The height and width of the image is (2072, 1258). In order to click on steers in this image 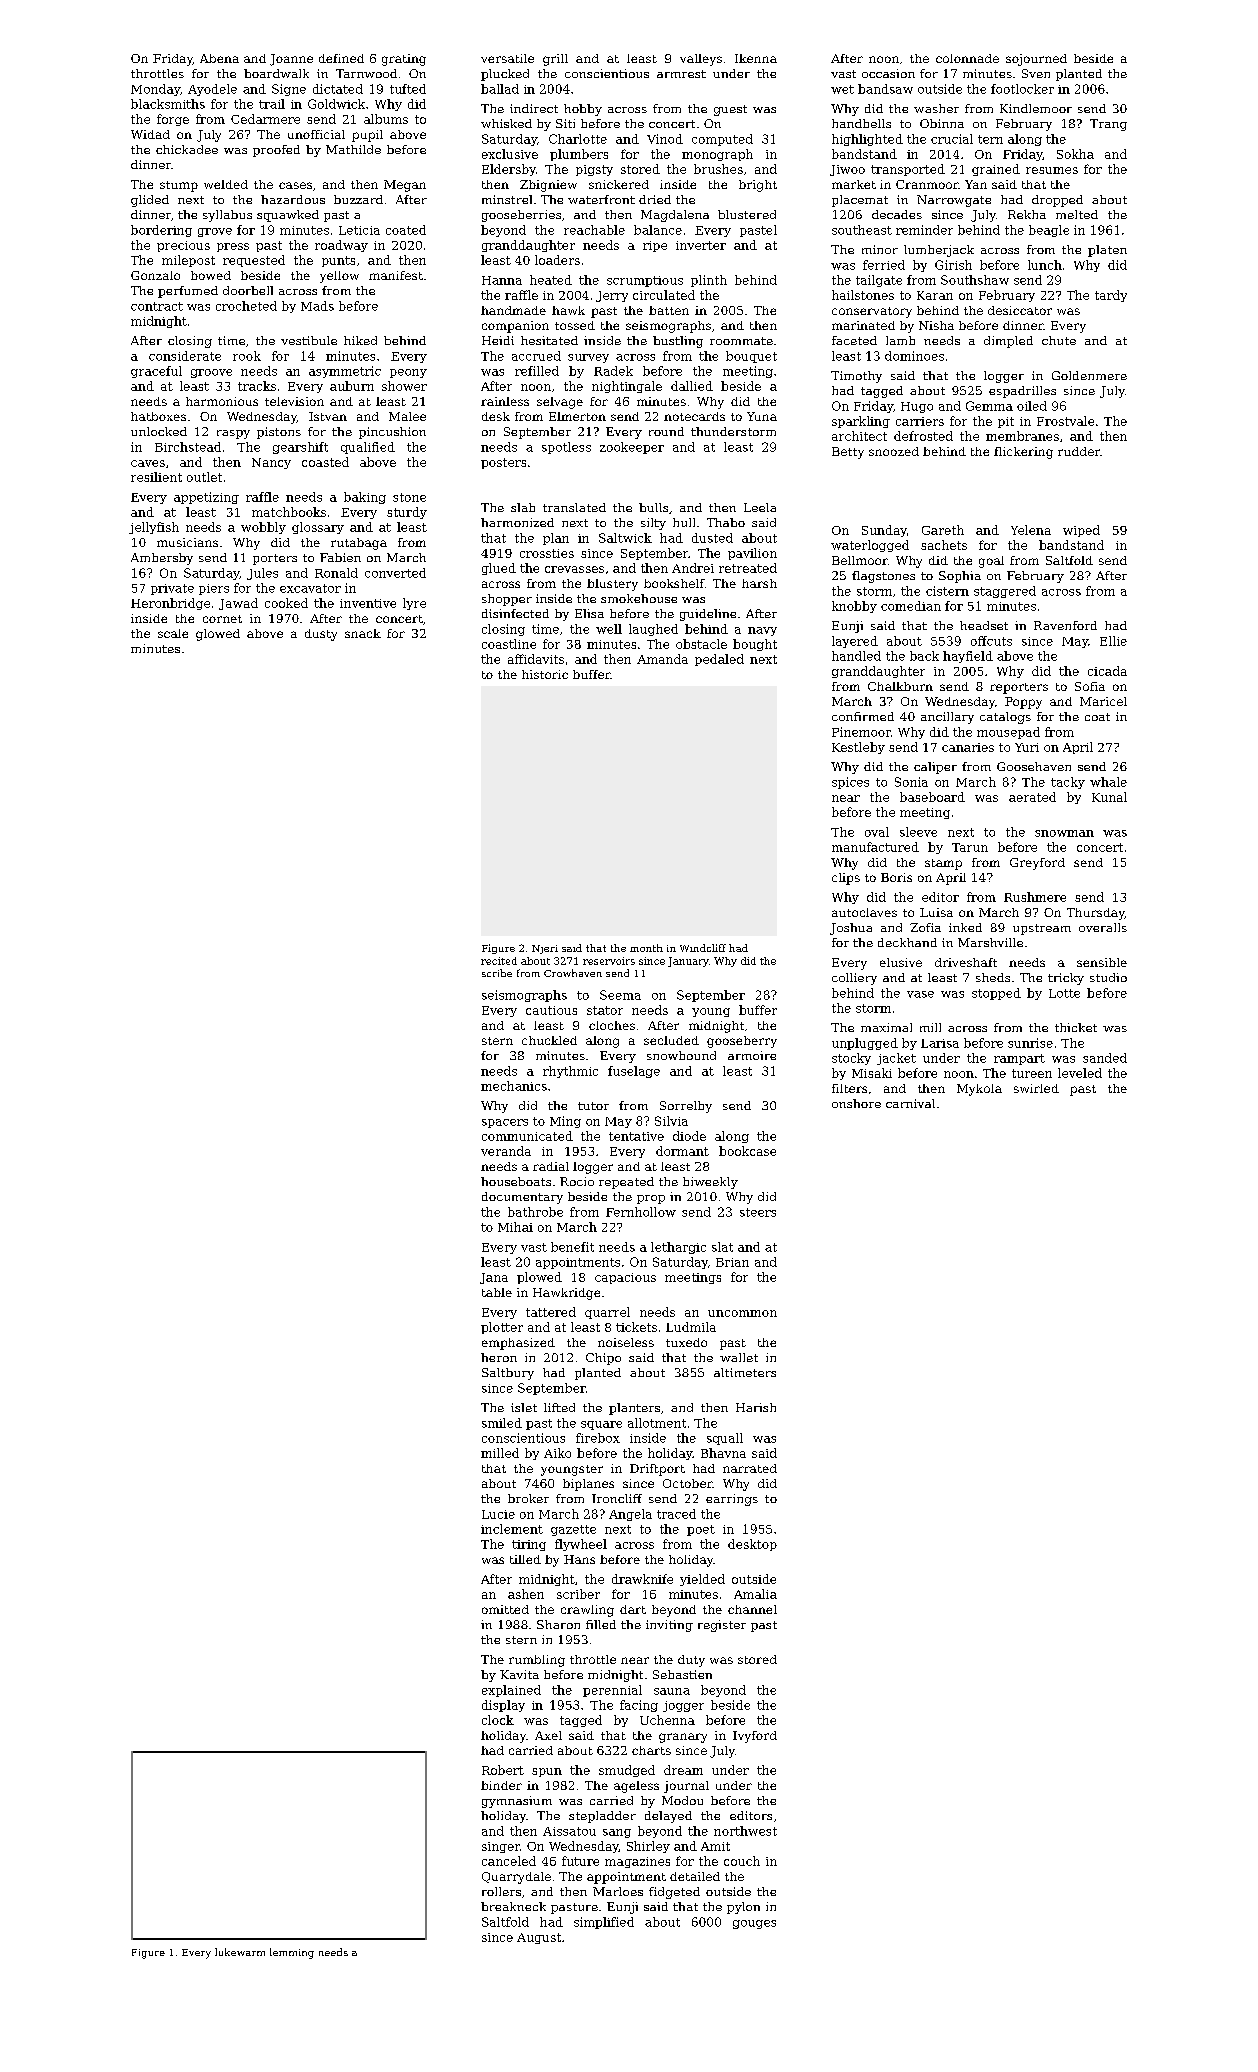, I will do `click(758, 1212)`.
